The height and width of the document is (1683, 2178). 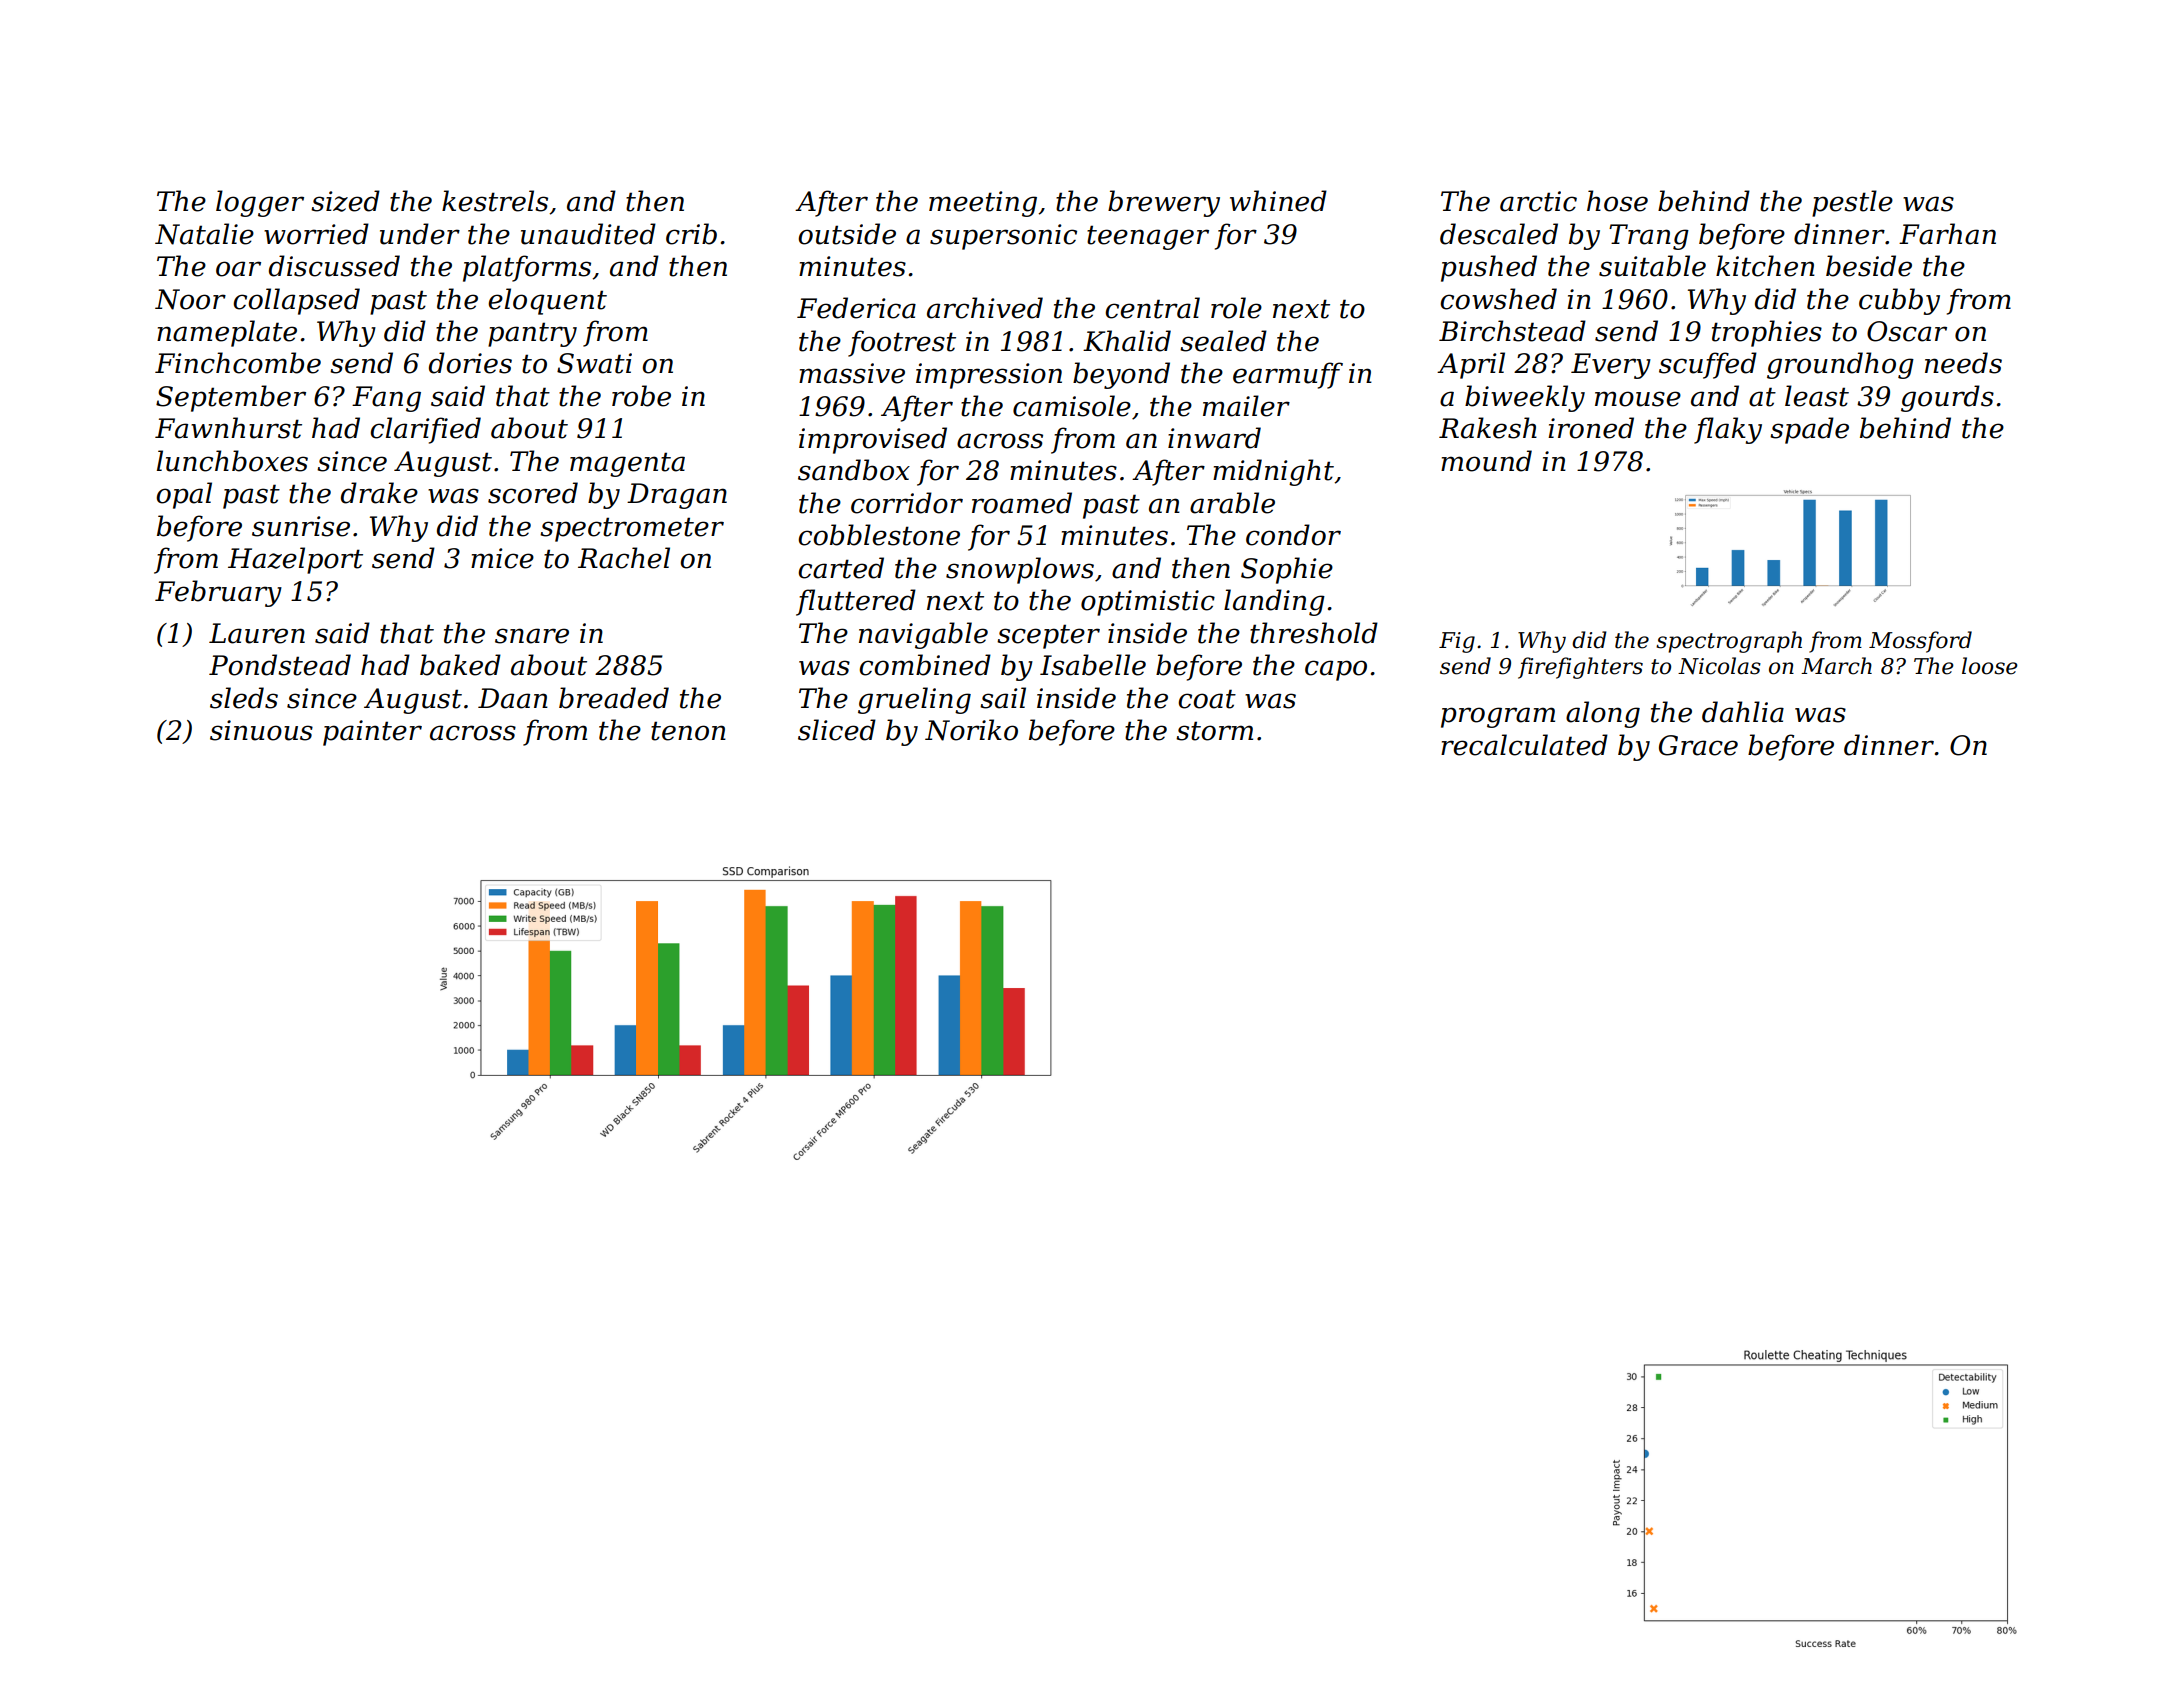 I want to click on supersonic, so click(x=1003, y=237).
